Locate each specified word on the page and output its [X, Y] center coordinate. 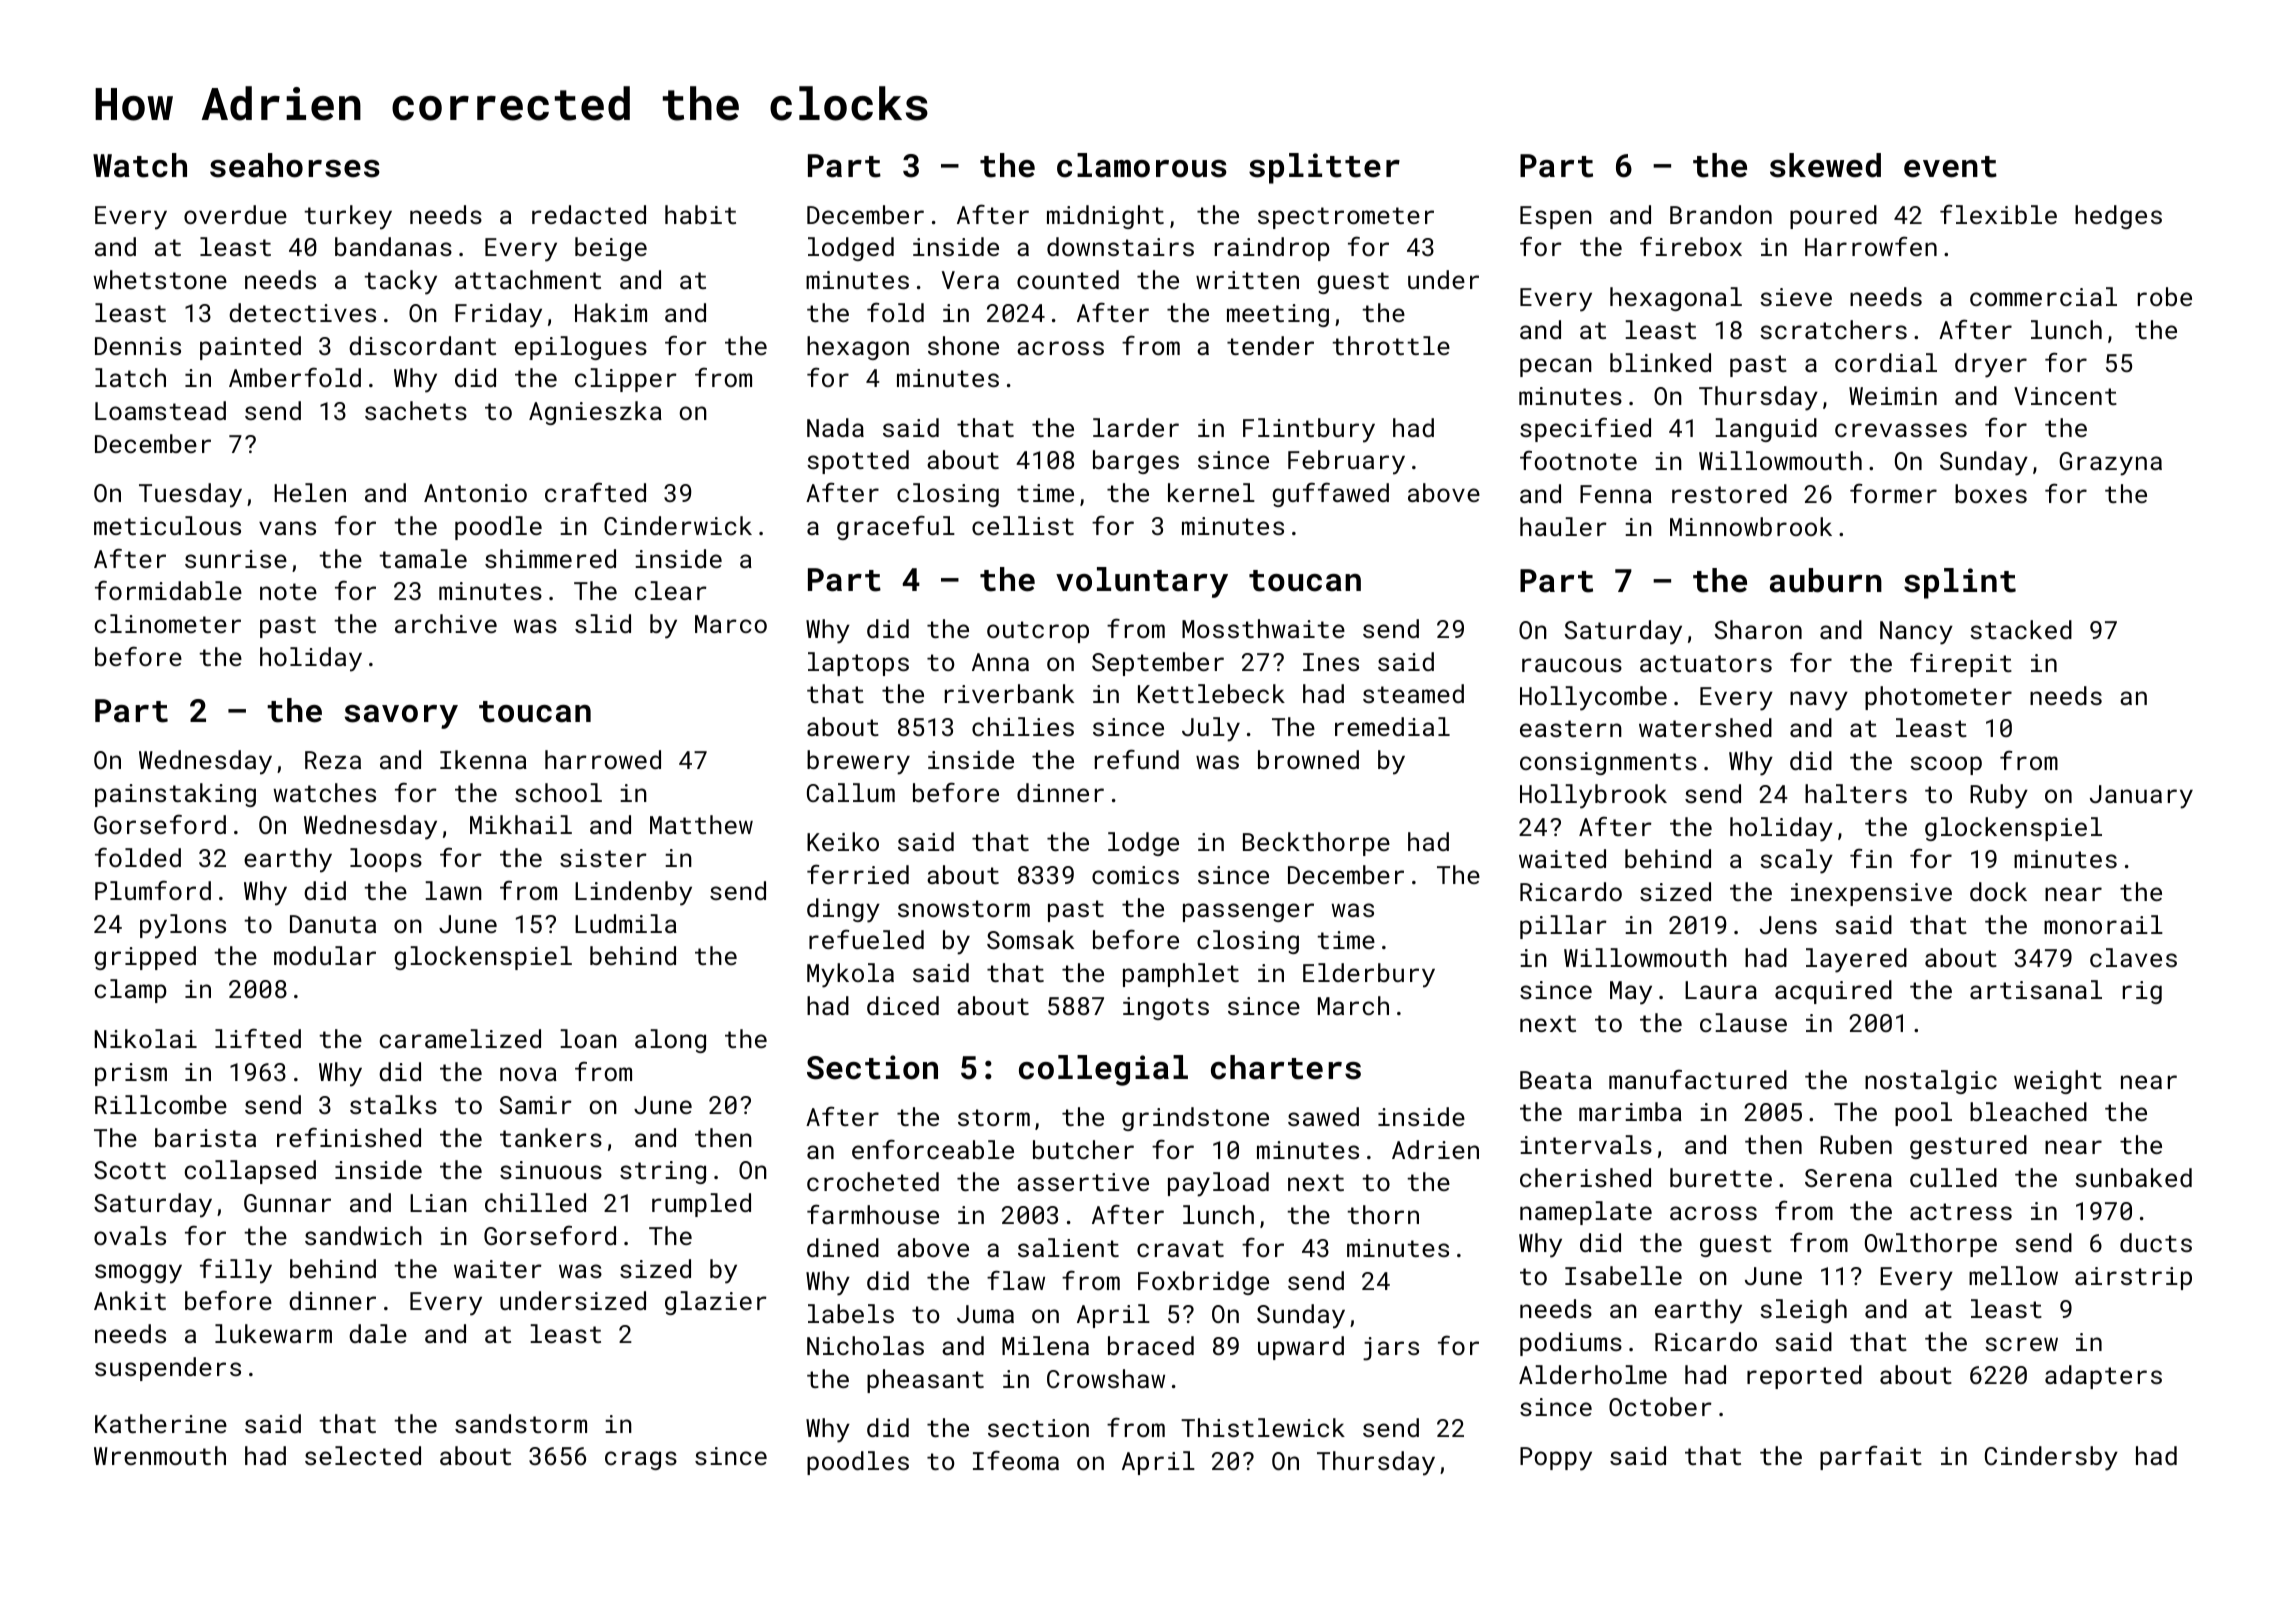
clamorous [1142, 165]
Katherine [161, 1423]
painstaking [175, 795]
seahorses [295, 165]
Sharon [1758, 629]
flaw [1016, 1280]
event [1950, 167]
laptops [858, 664]
